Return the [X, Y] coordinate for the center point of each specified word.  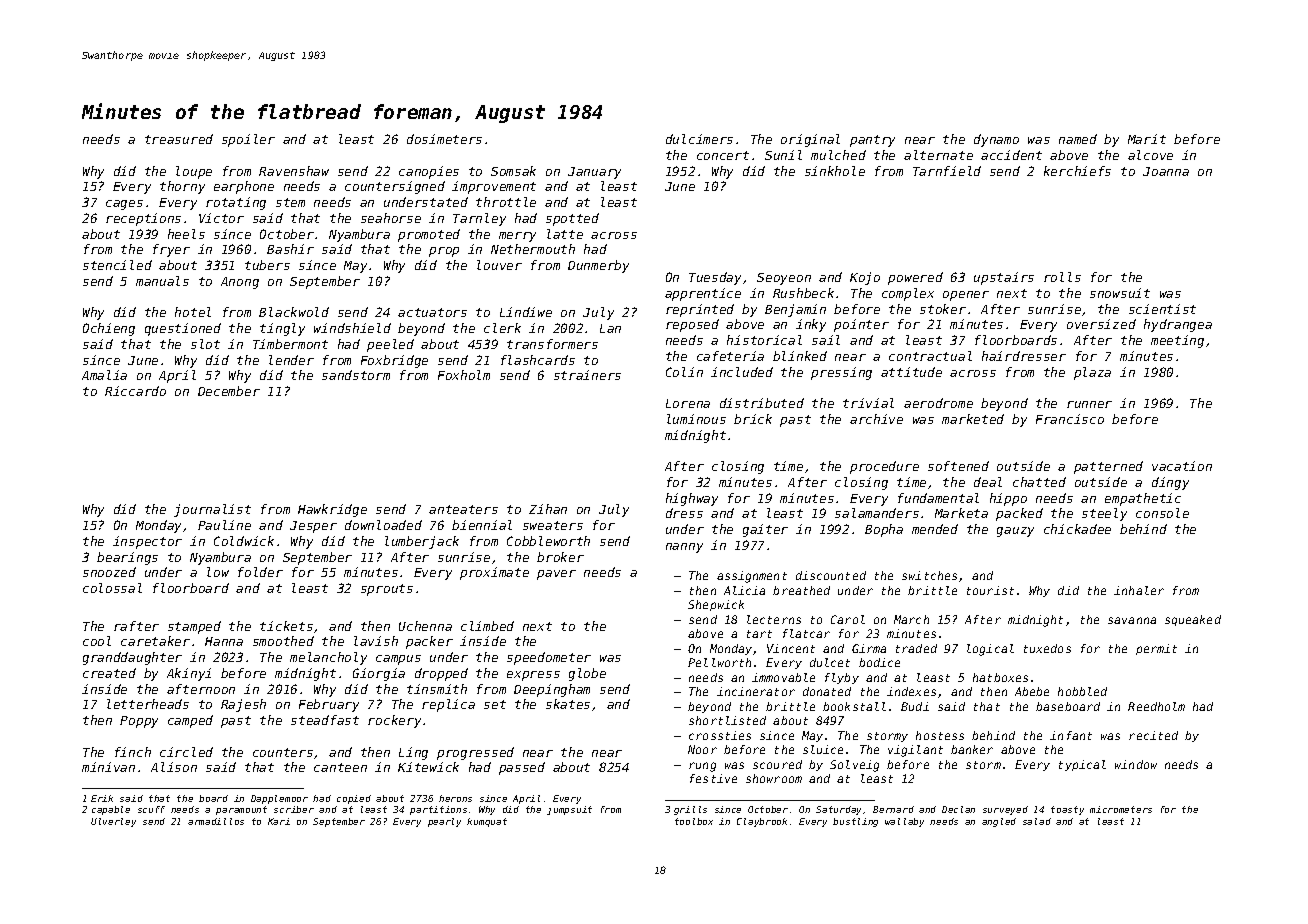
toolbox [694, 821]
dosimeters [444, 139]
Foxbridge [394, 361]
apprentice [703, 294]
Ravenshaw [294, 171]
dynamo [996, 140]
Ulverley [113, 822]
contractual [930, 356]
